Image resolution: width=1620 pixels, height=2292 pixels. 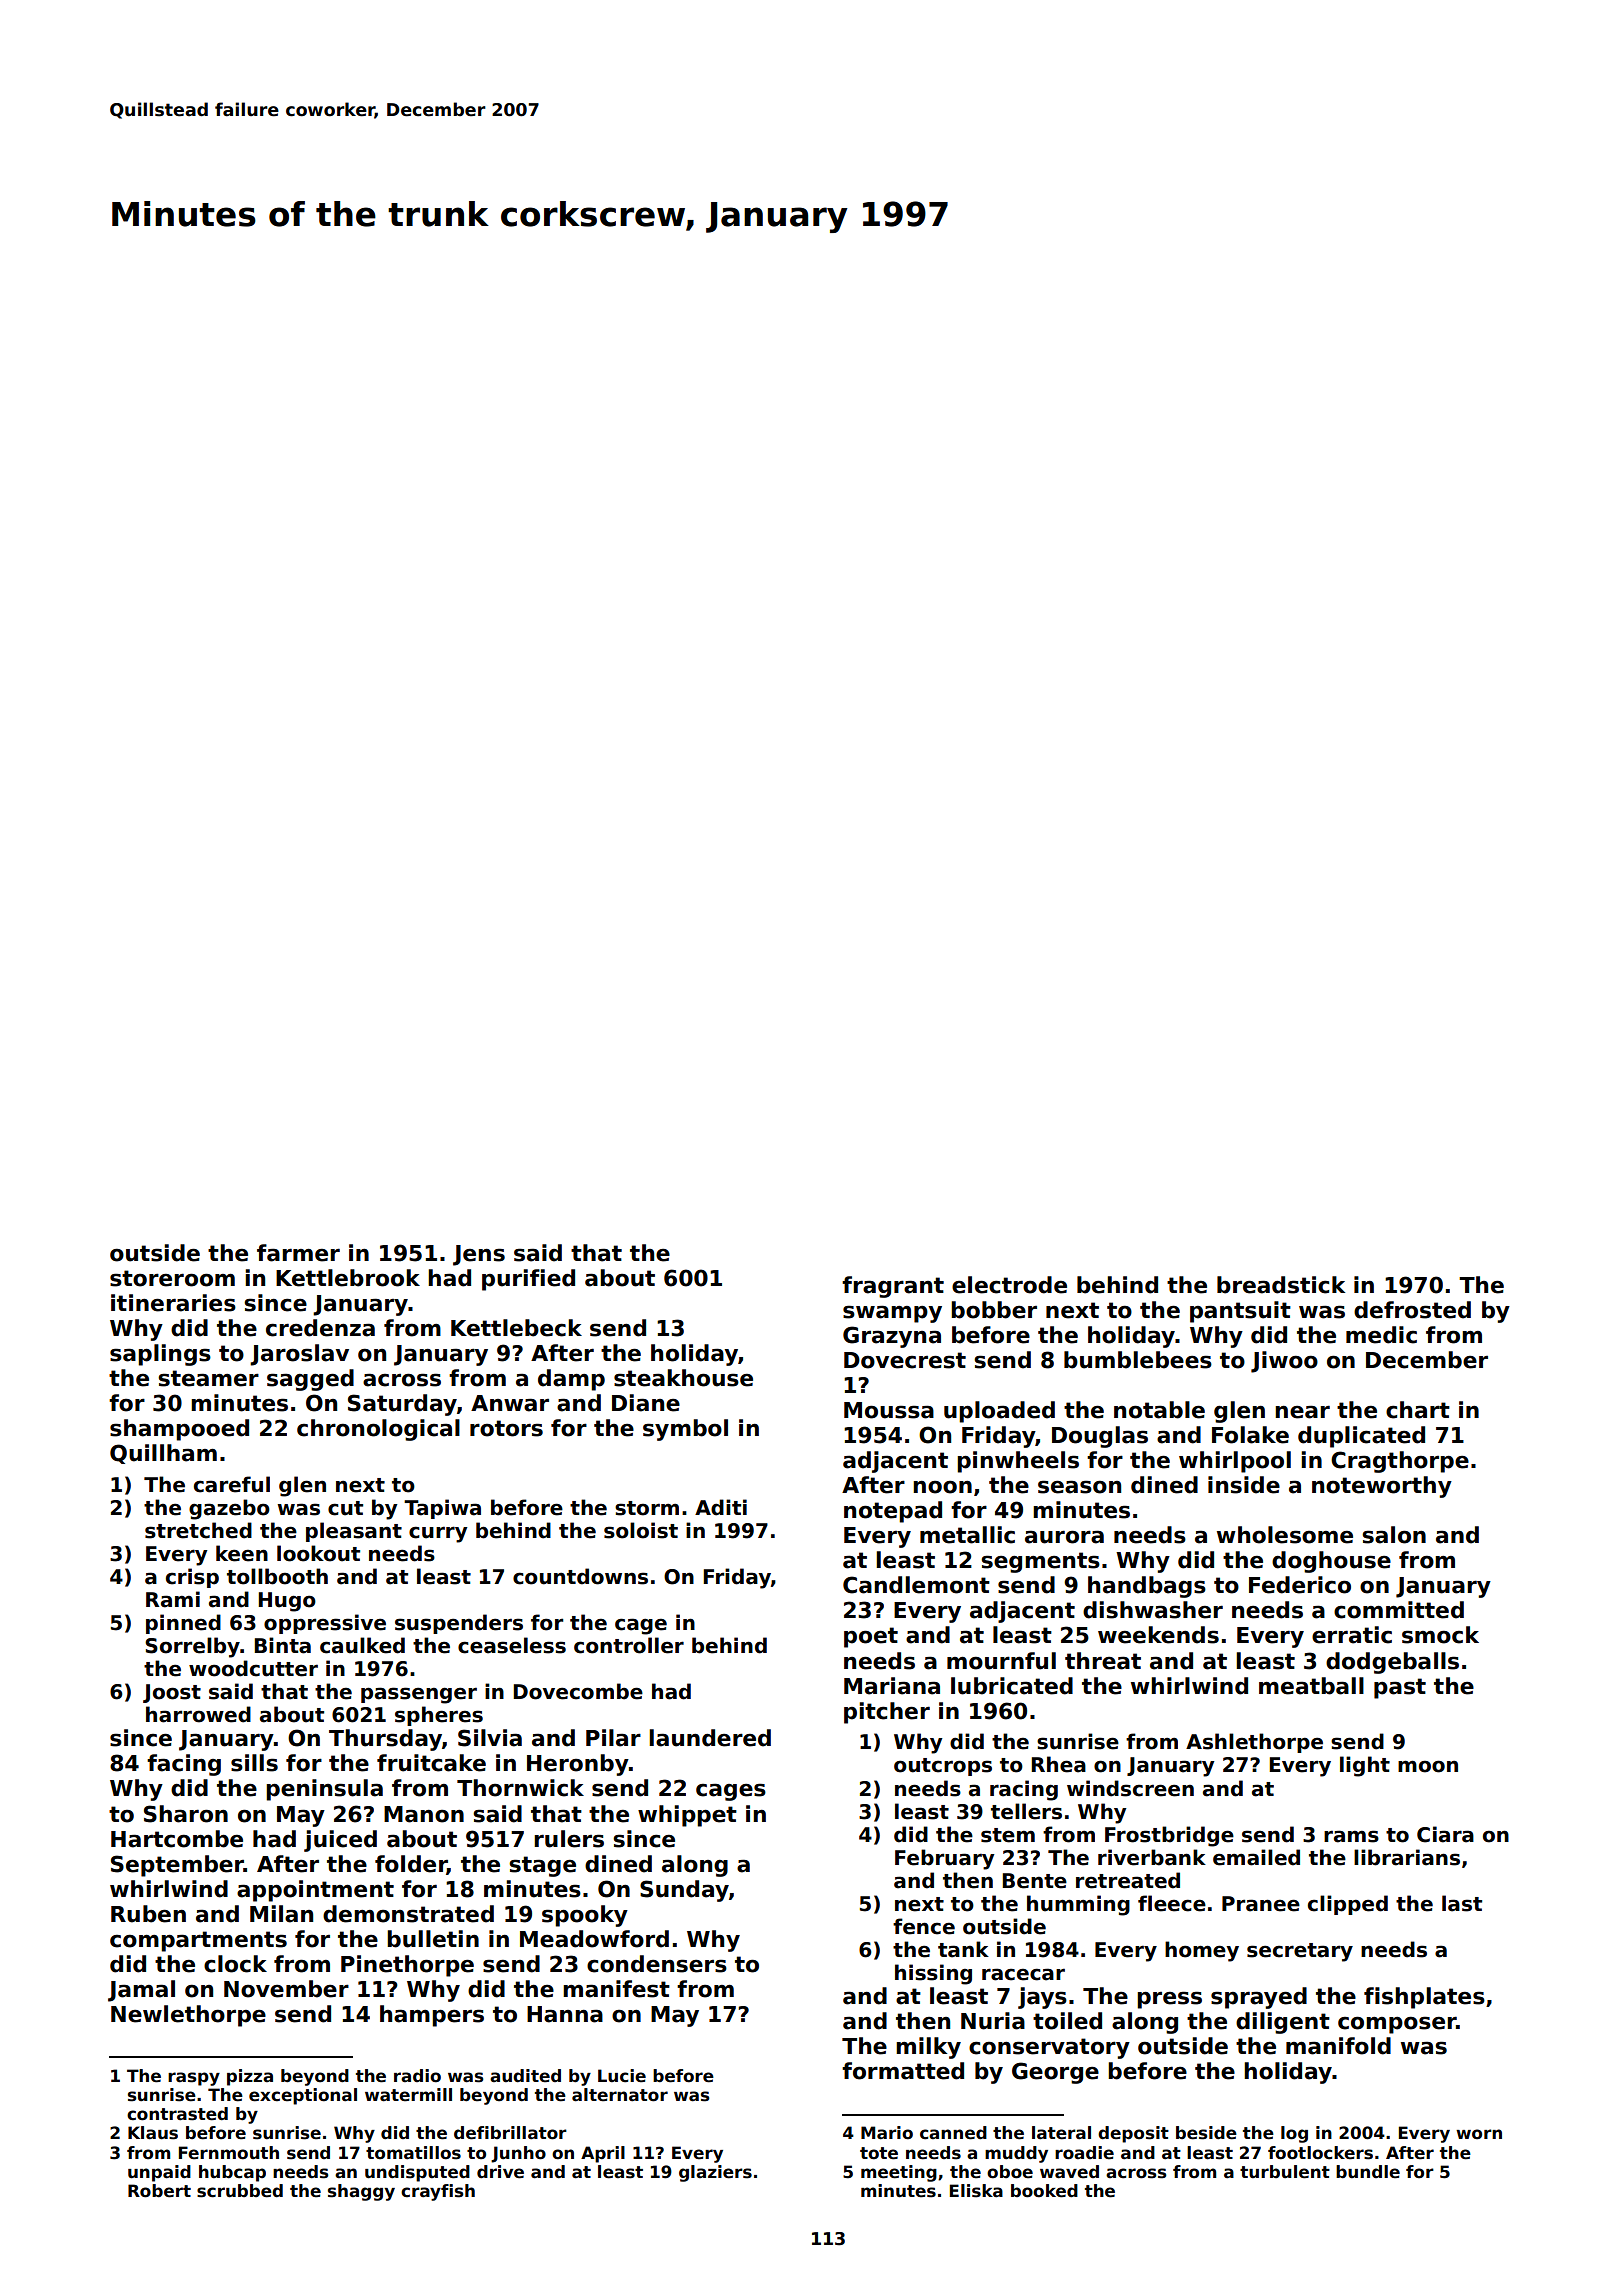 I want to click on electrode, so click(x=1009, y=1285).
